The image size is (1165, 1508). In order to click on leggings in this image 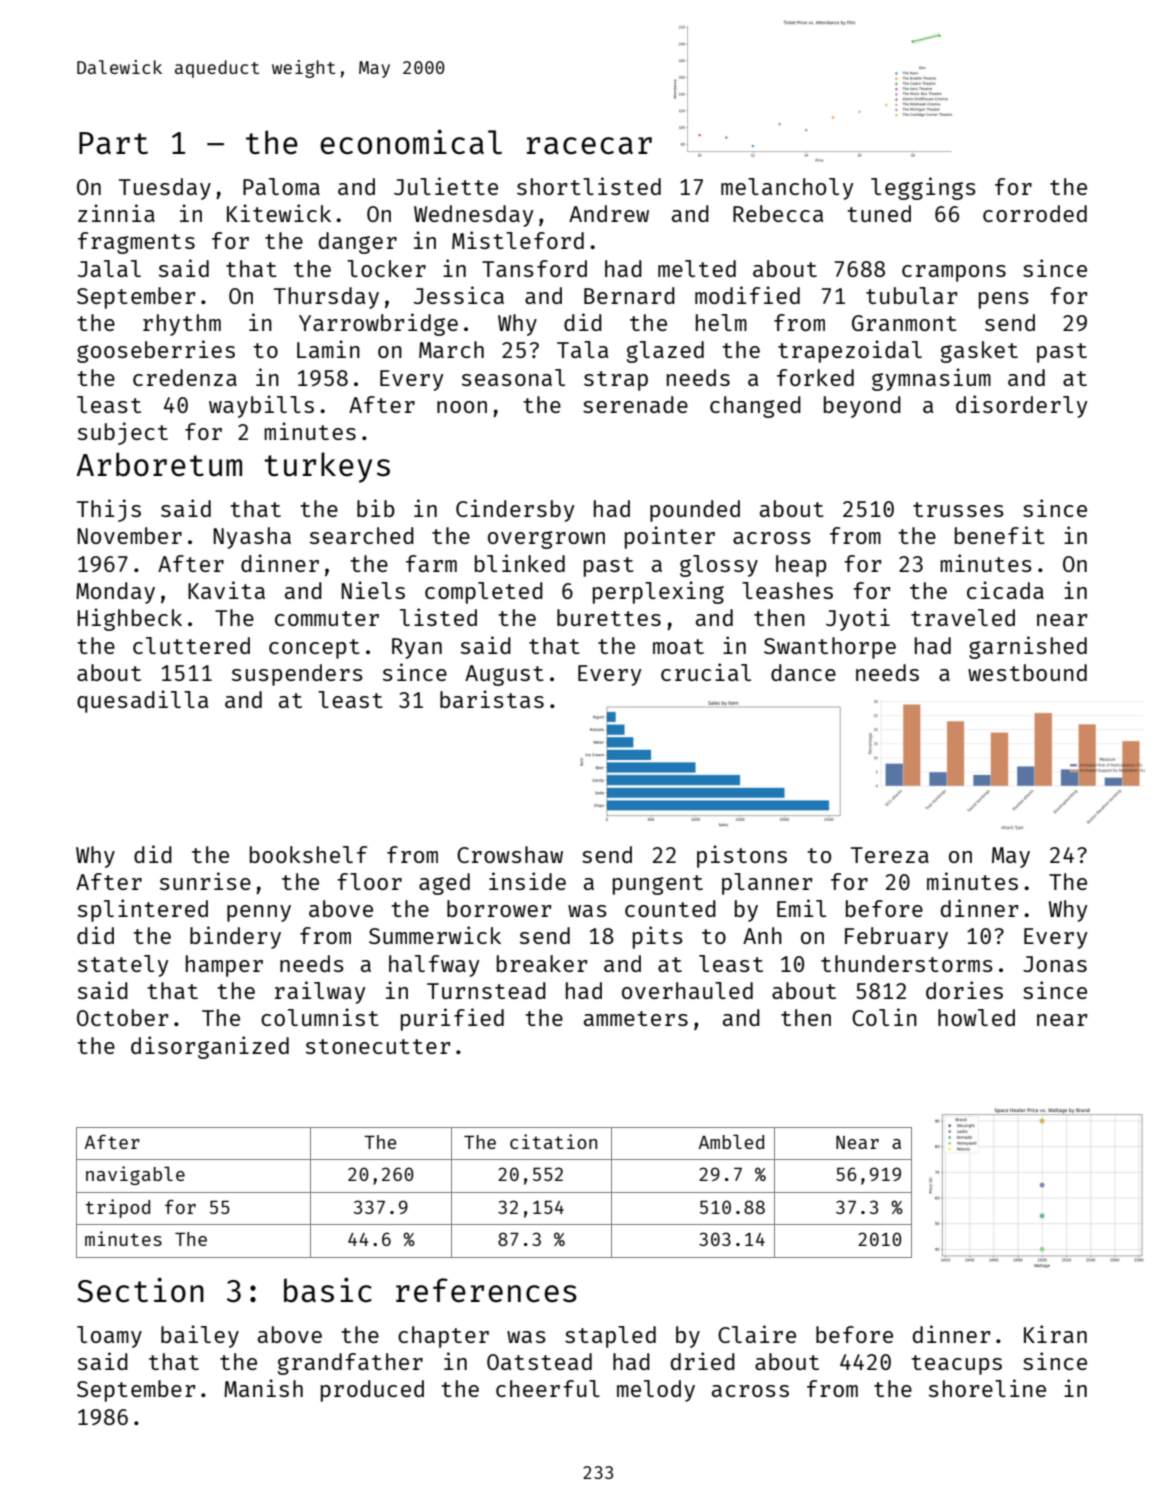, I will do `click(923, 188)`.
